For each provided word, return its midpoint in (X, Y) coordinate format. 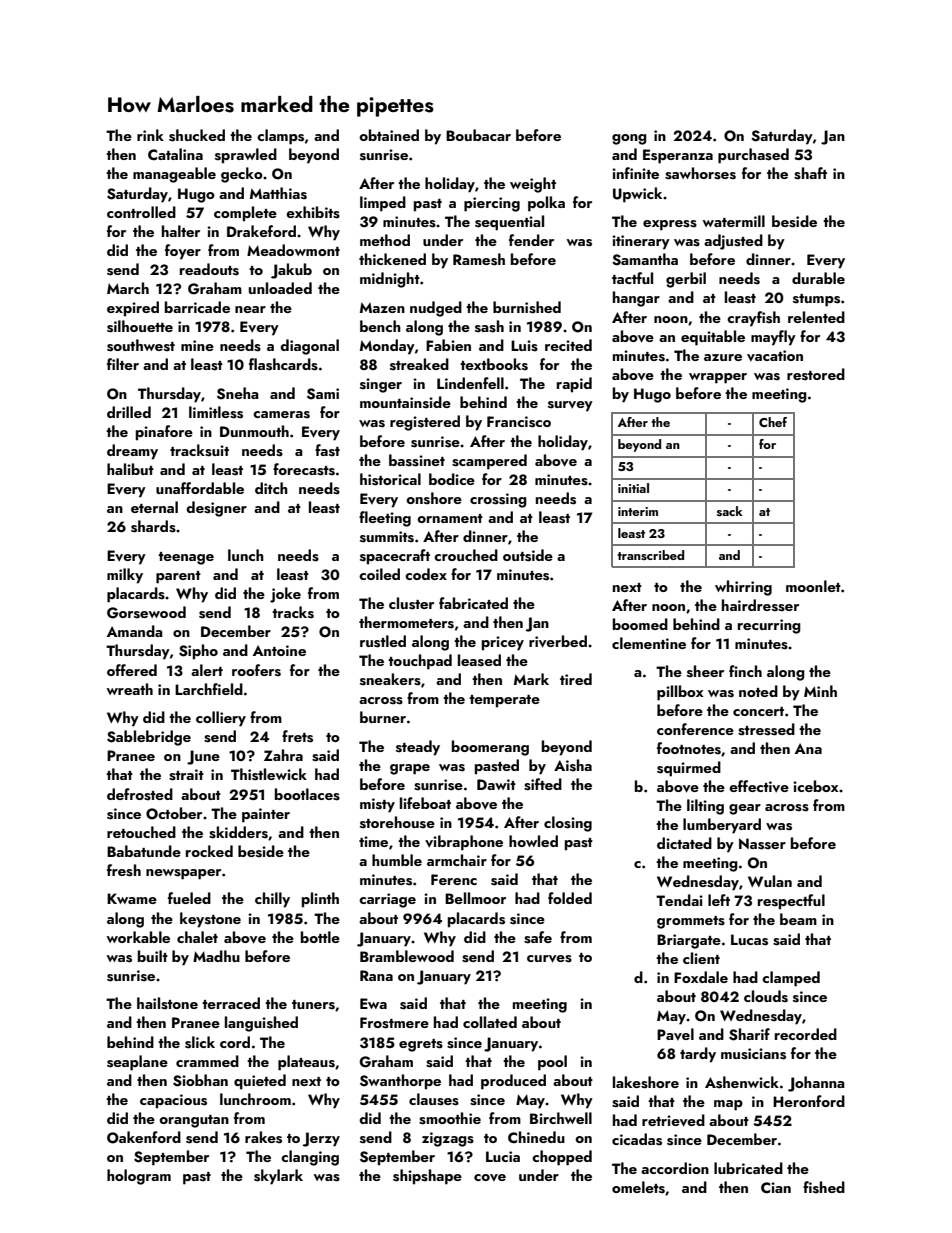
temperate (504, 701)
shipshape (427, 1177)
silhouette (140, 326)
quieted (260, 1082)
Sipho (198, 652)
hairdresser (760, 605)
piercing (492, 204)
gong (629, 139)
